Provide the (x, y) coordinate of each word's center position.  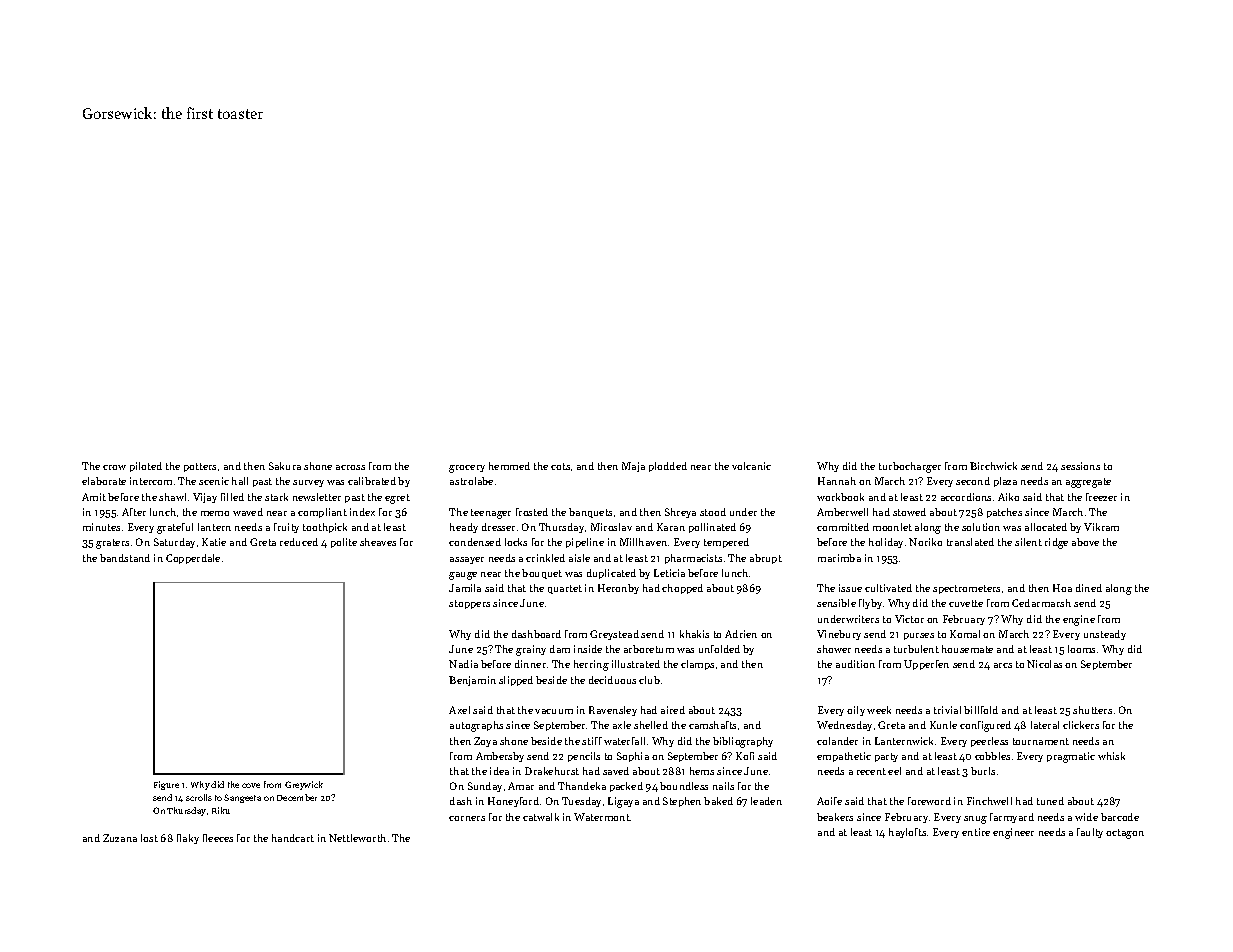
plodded (668, 467)
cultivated (888, 588)
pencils (584, 757)
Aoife (829, 801)
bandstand (125, 558)
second (973, 481)
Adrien (741, 634)
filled (232, 497)
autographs (476, 726)
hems (702, 771)
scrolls (199, 797)
